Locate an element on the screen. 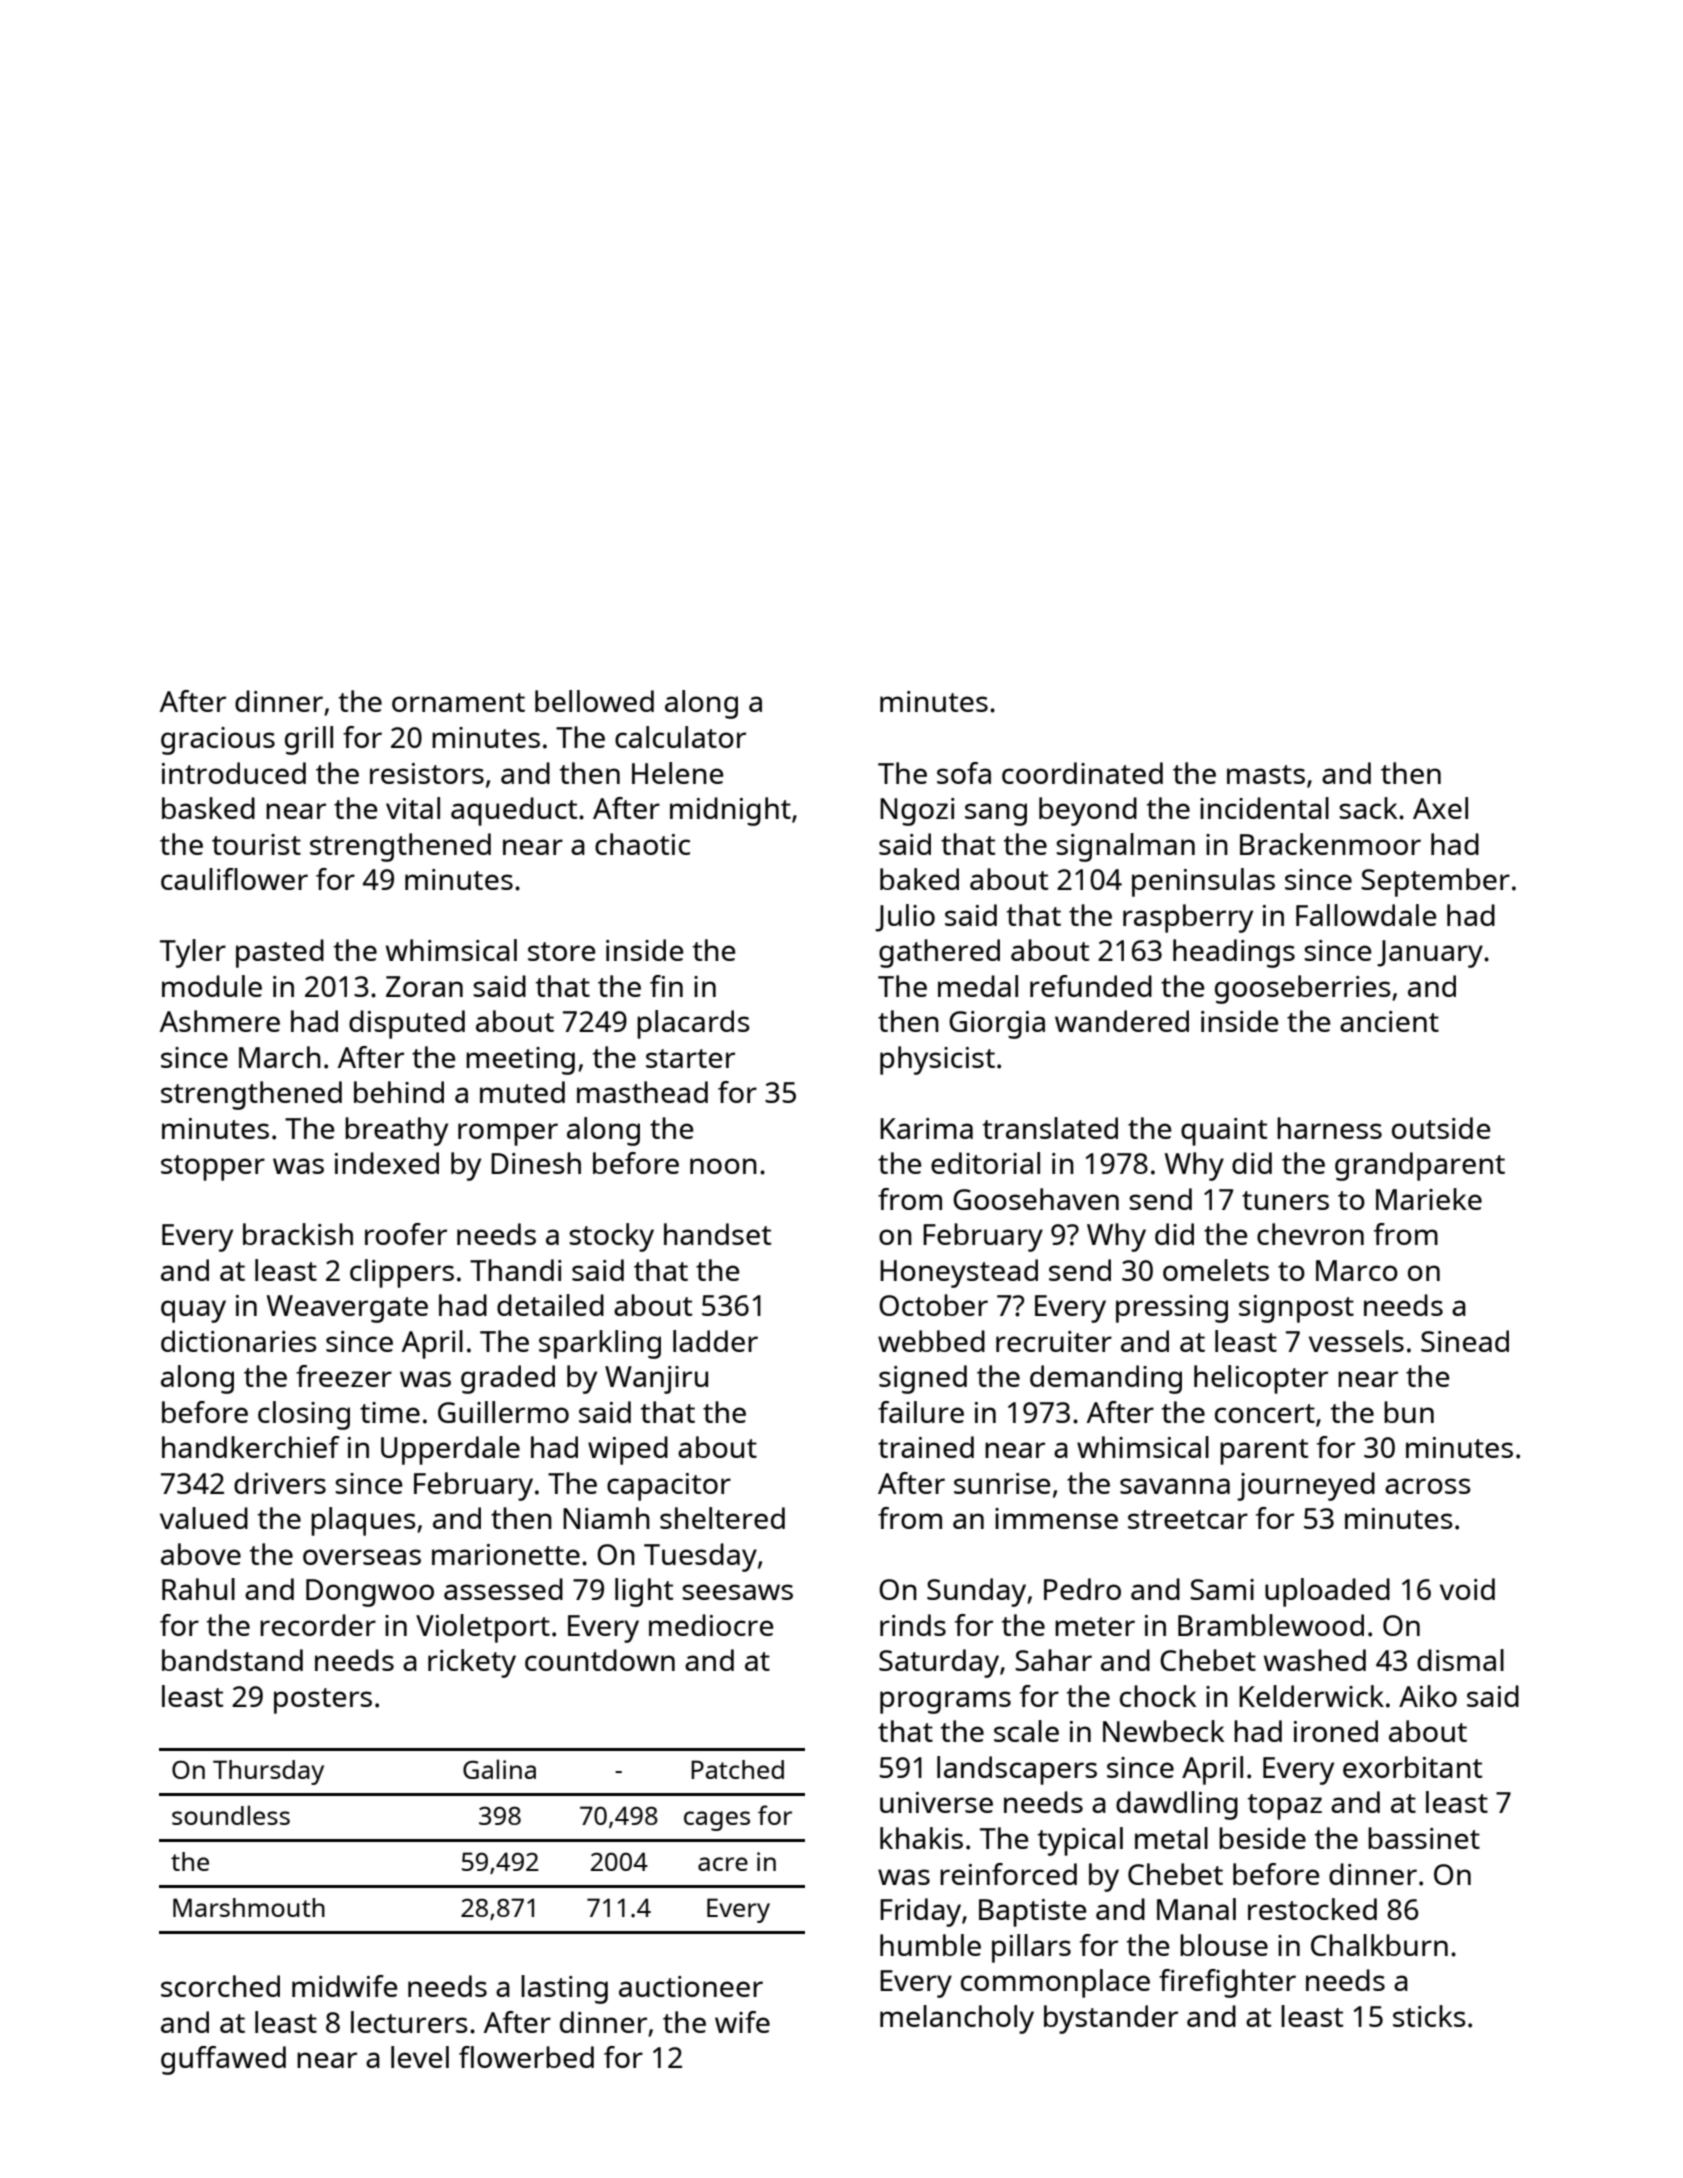 The width and height of the screenshot is (1683, 2178). melancholy is located at coordinates (957, 2019).
